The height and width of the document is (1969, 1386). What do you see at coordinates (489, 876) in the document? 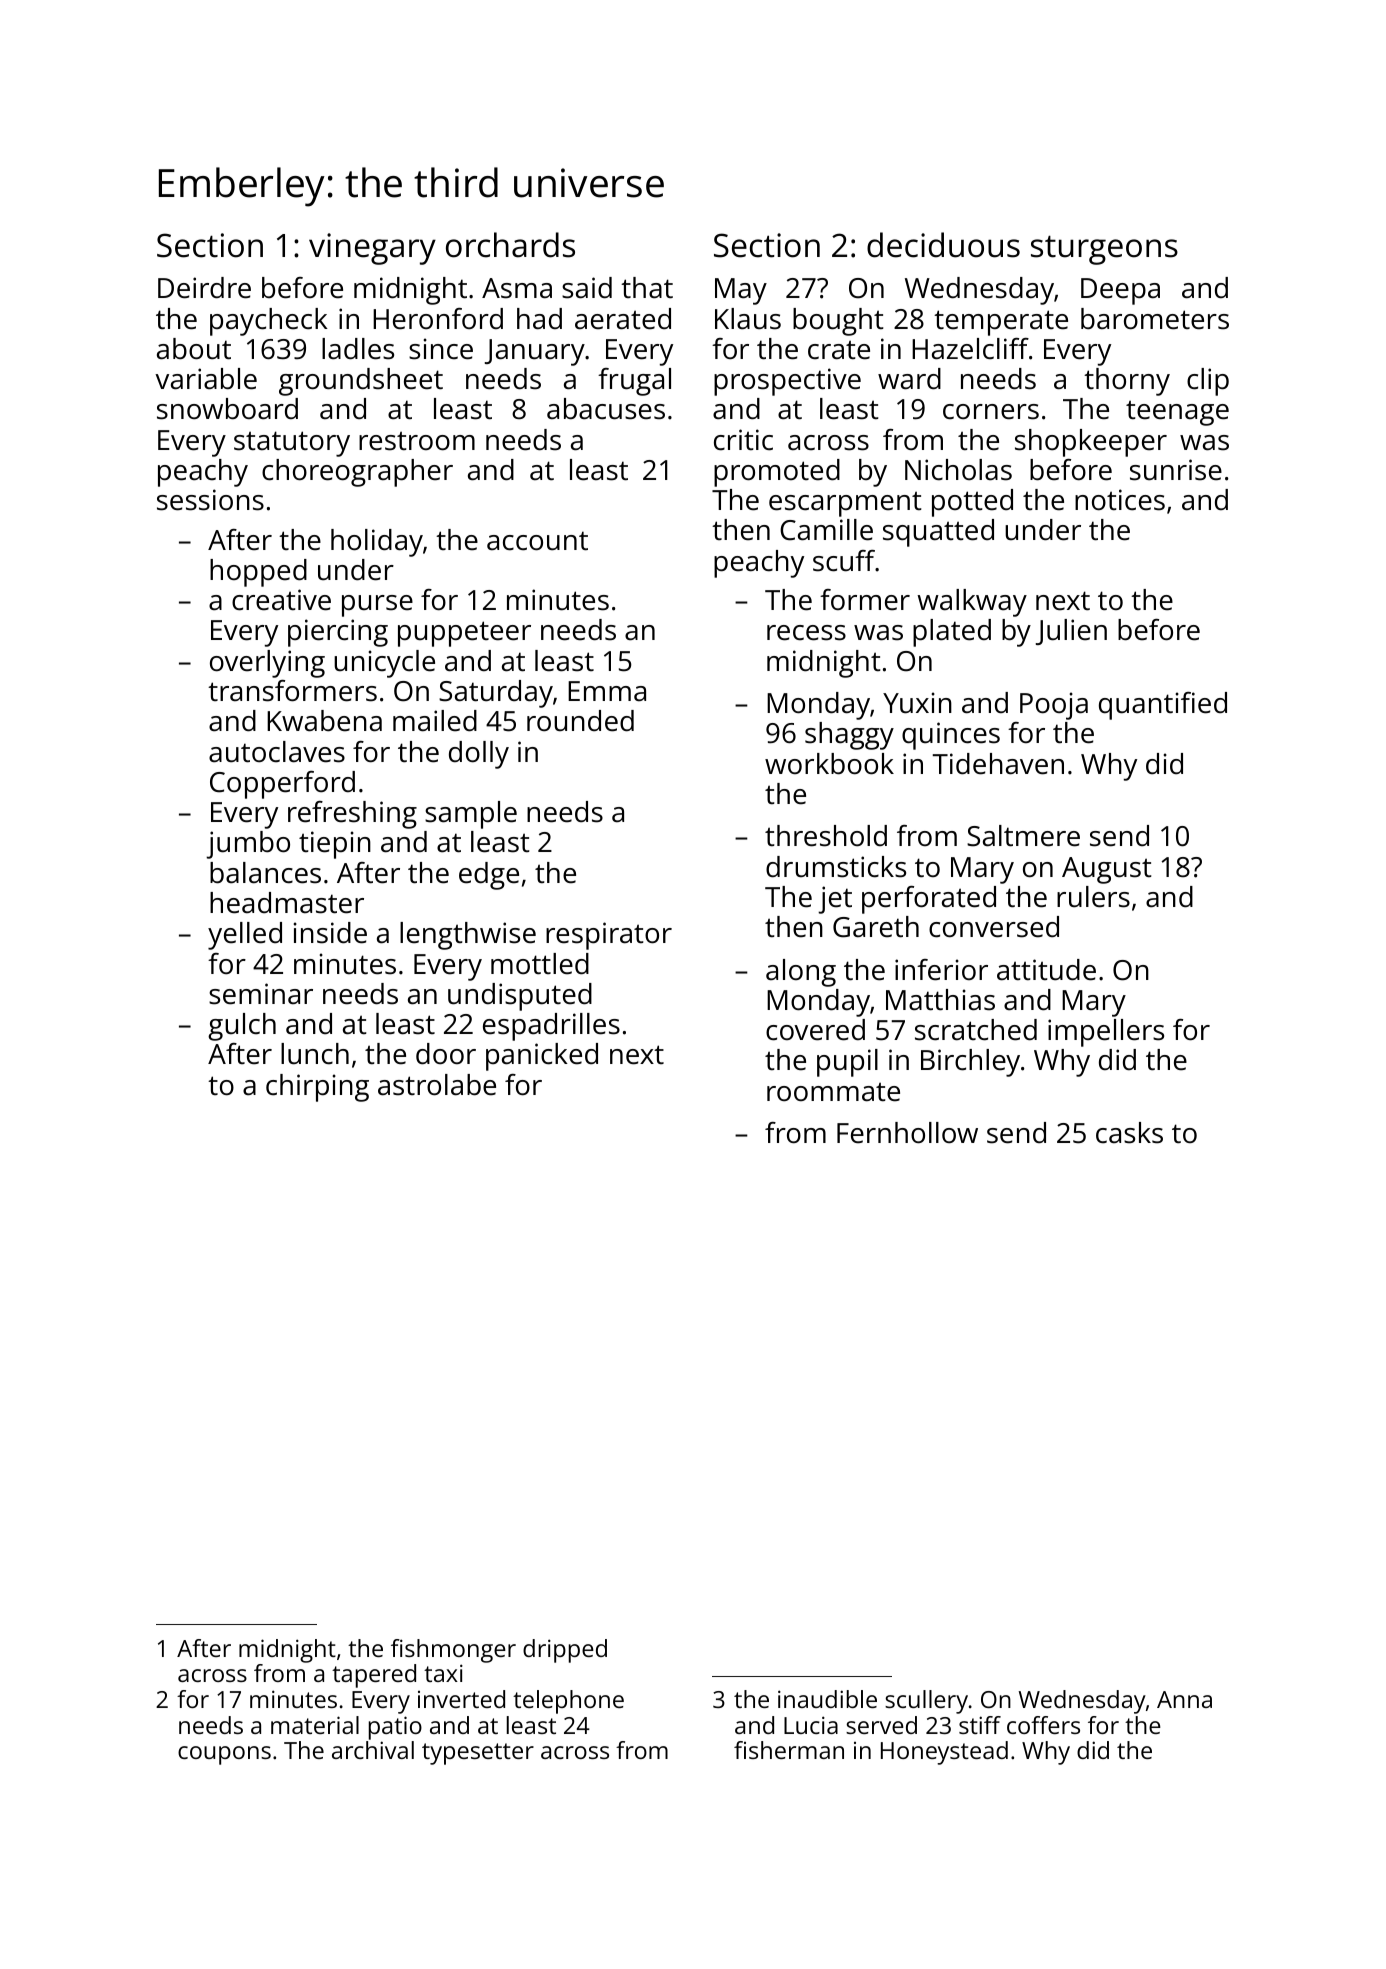
I see `edge` at bounding box center [489, 876].
